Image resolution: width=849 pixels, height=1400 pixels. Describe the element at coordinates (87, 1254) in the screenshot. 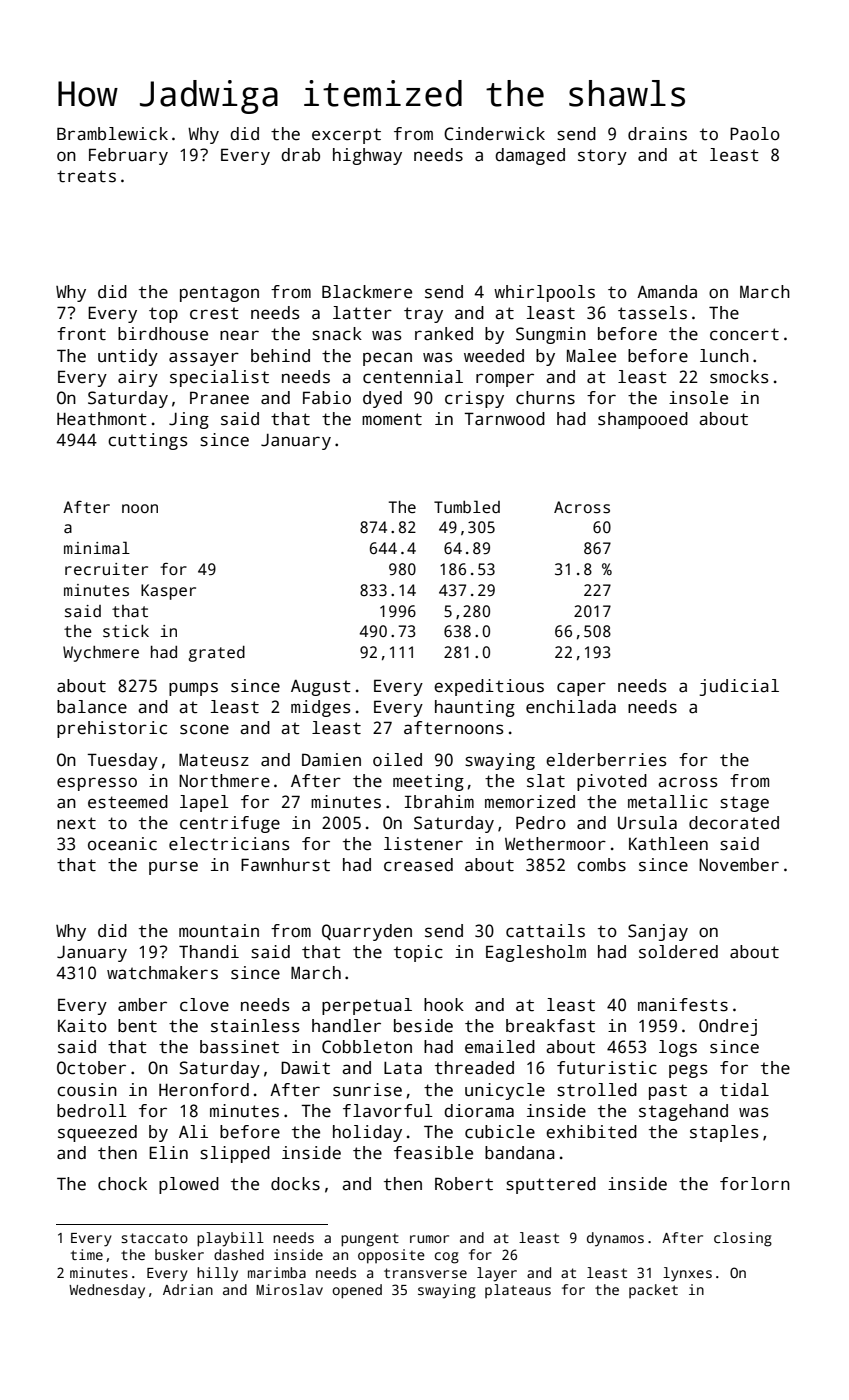

I see `time` at that location.
